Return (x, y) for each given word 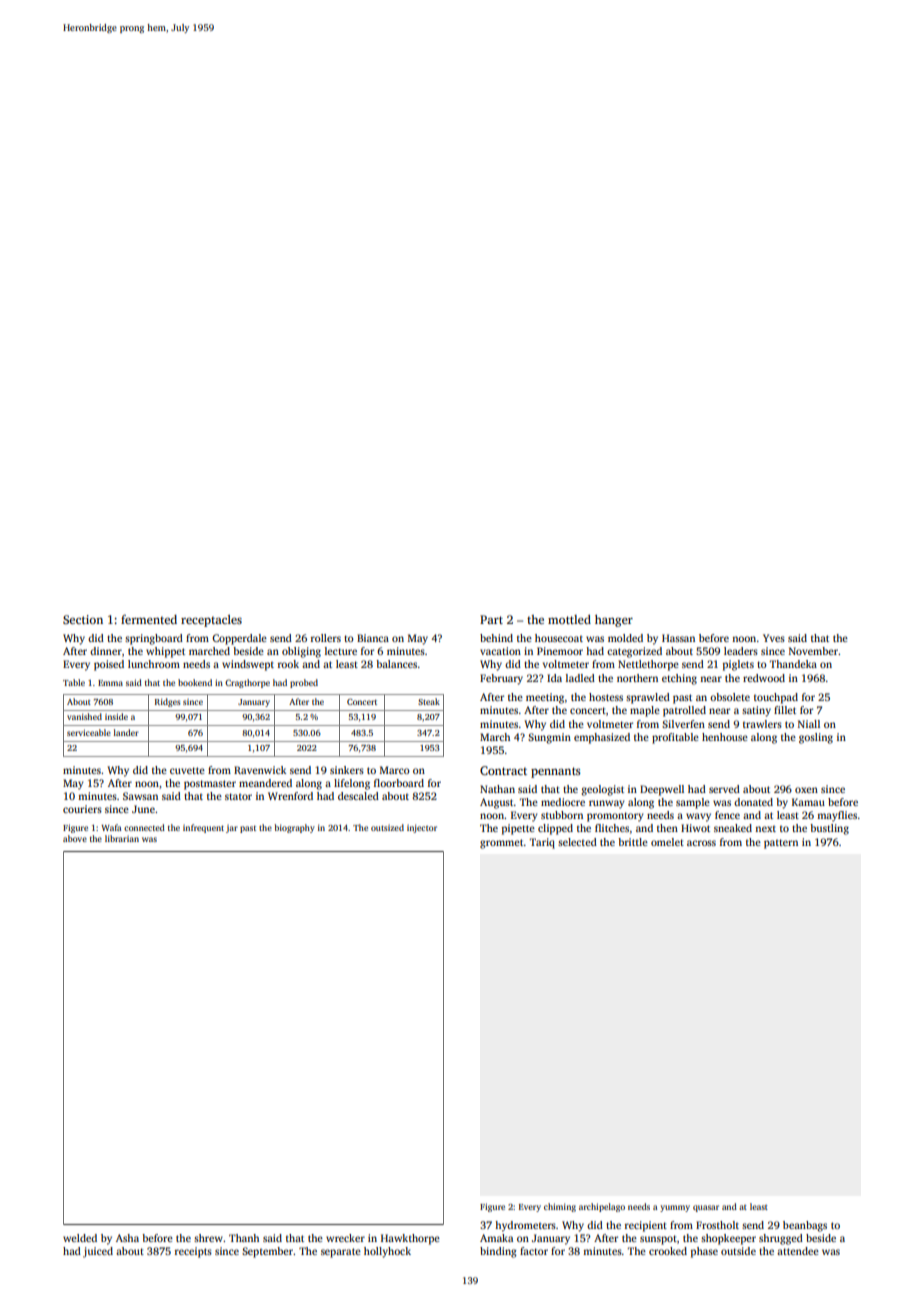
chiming (560, 1207)
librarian (122, 838)
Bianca (373, 638)
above (75, 838)
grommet (502, 844)
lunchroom (154, 664)
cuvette (187, 770)
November (813, 651)
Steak (429, 701)
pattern (781, 844)
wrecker (345, 1238)
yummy (675, 1208)
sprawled (648, 698)
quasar (706, 1208)
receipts (193, 1252)
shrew (208, 1238)
